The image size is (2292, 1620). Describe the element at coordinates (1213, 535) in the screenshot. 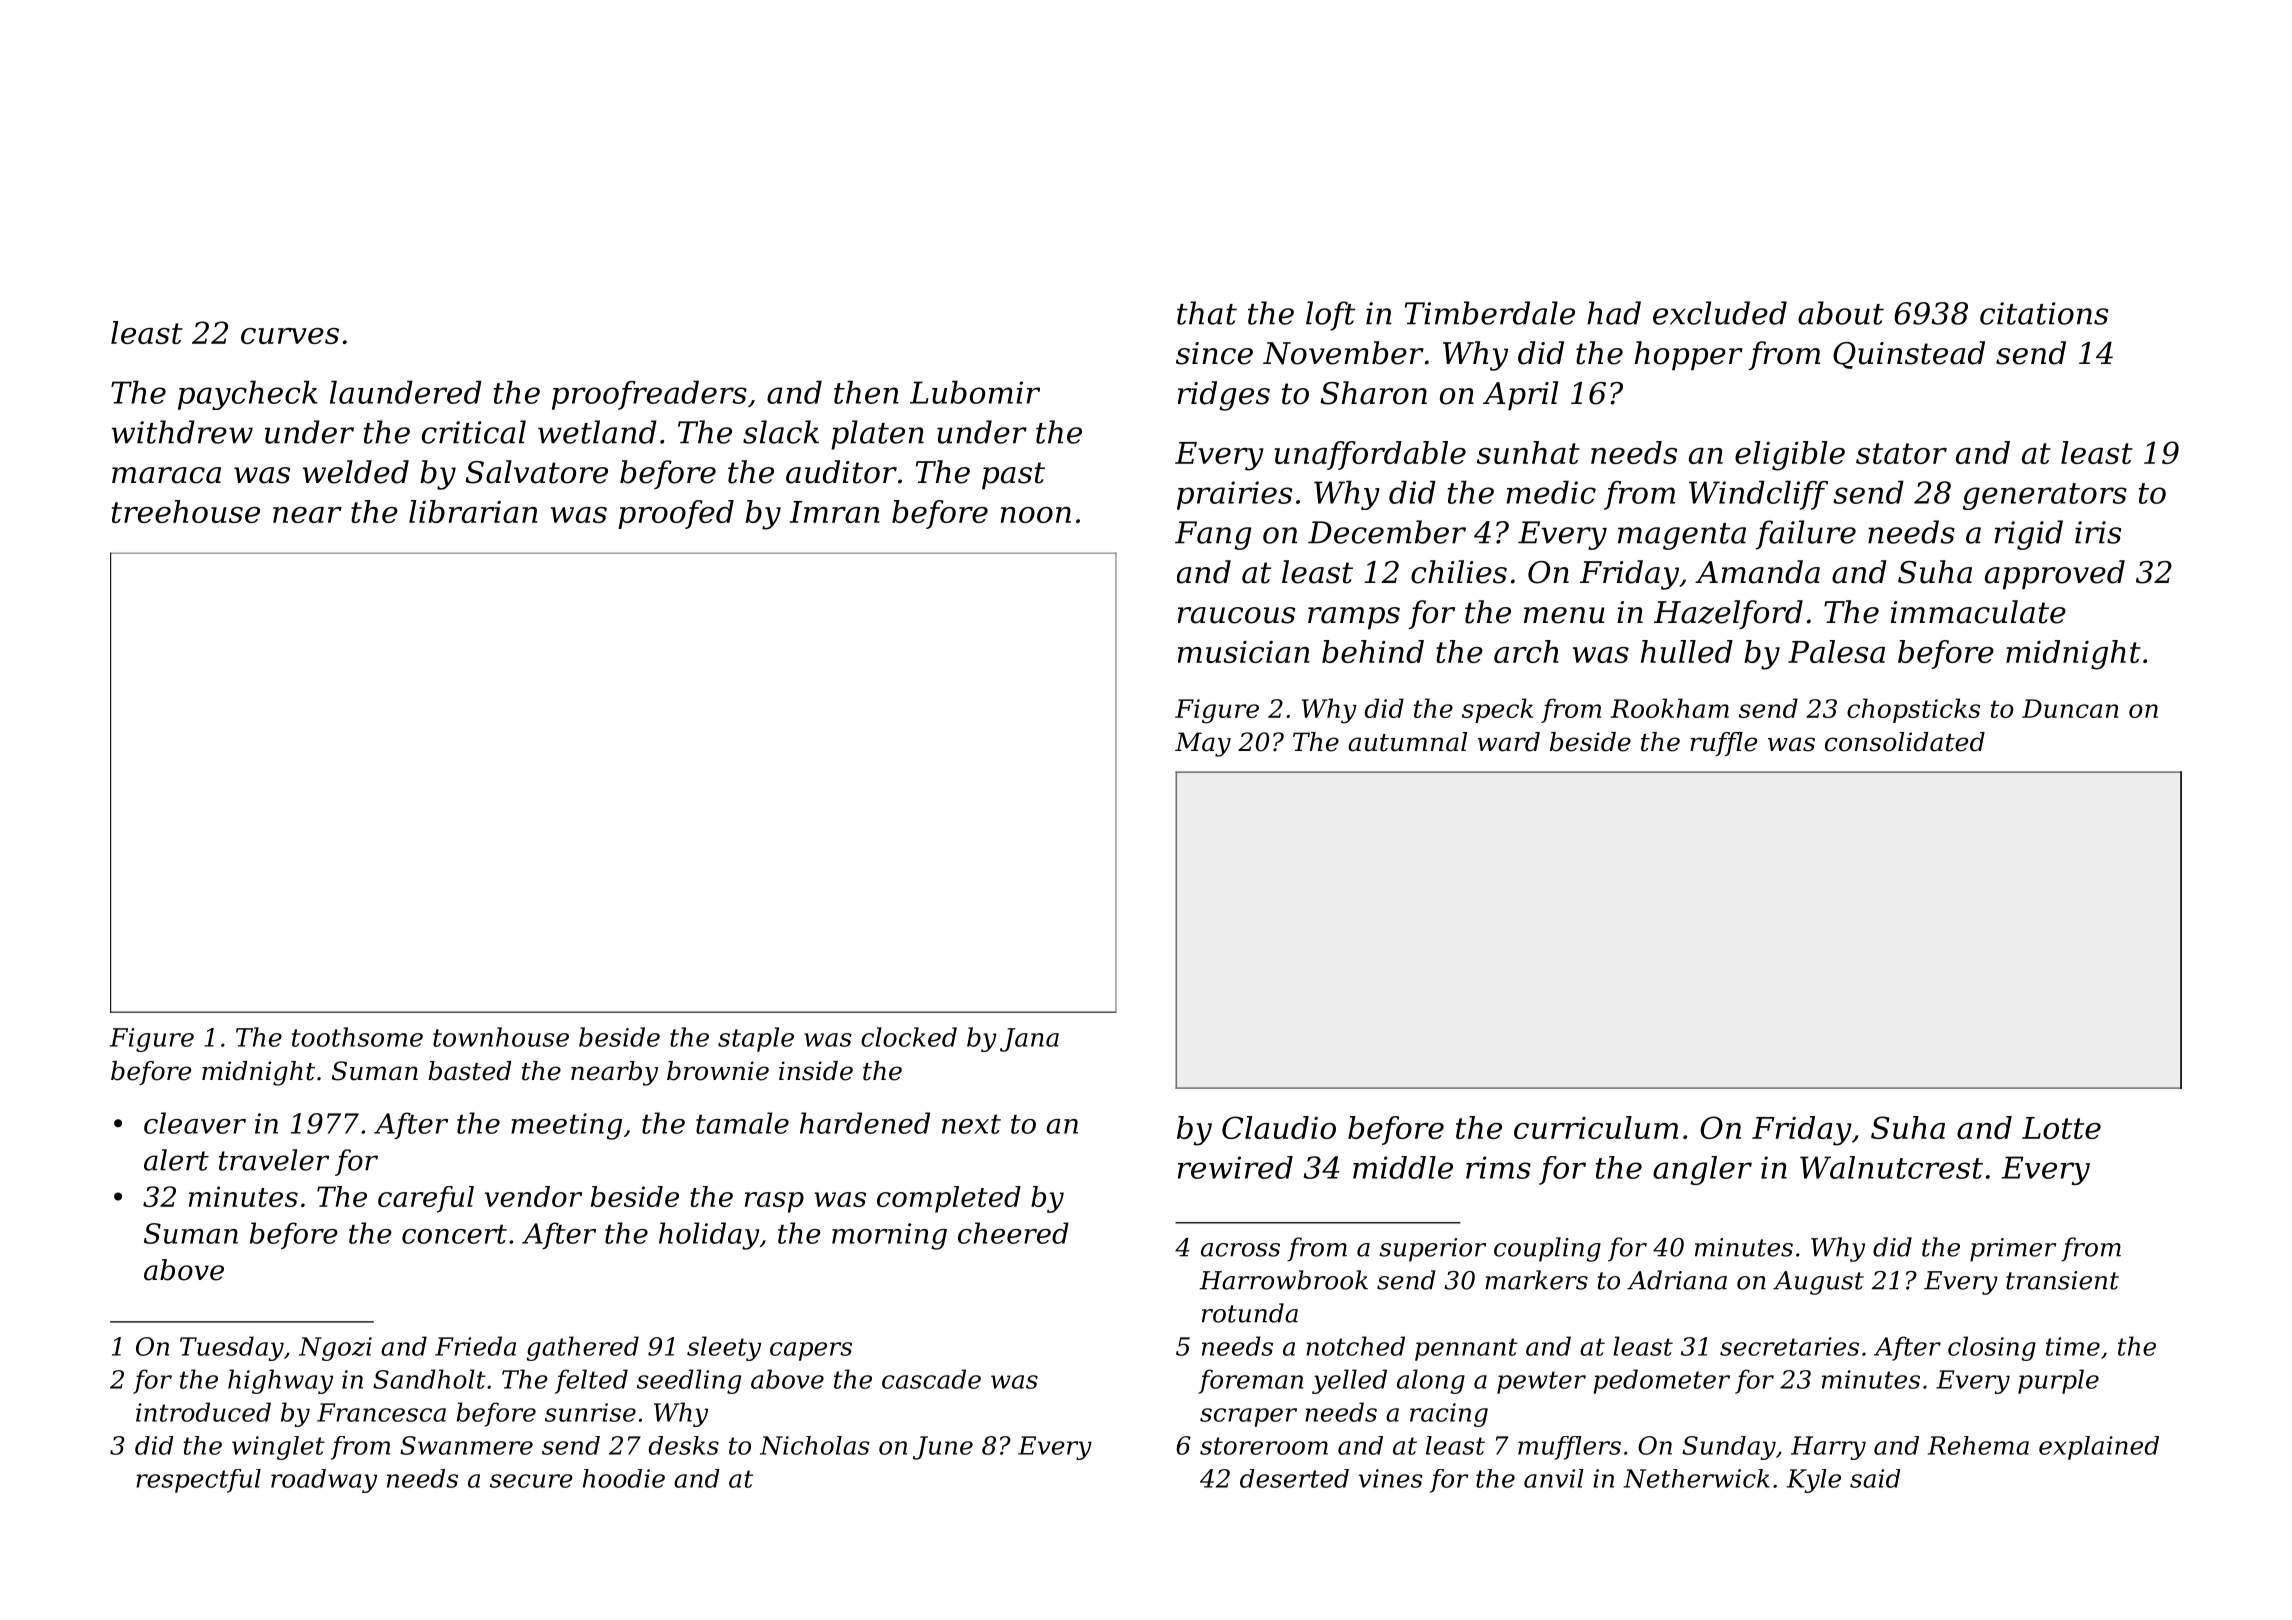

I see `Fang` at that location.
